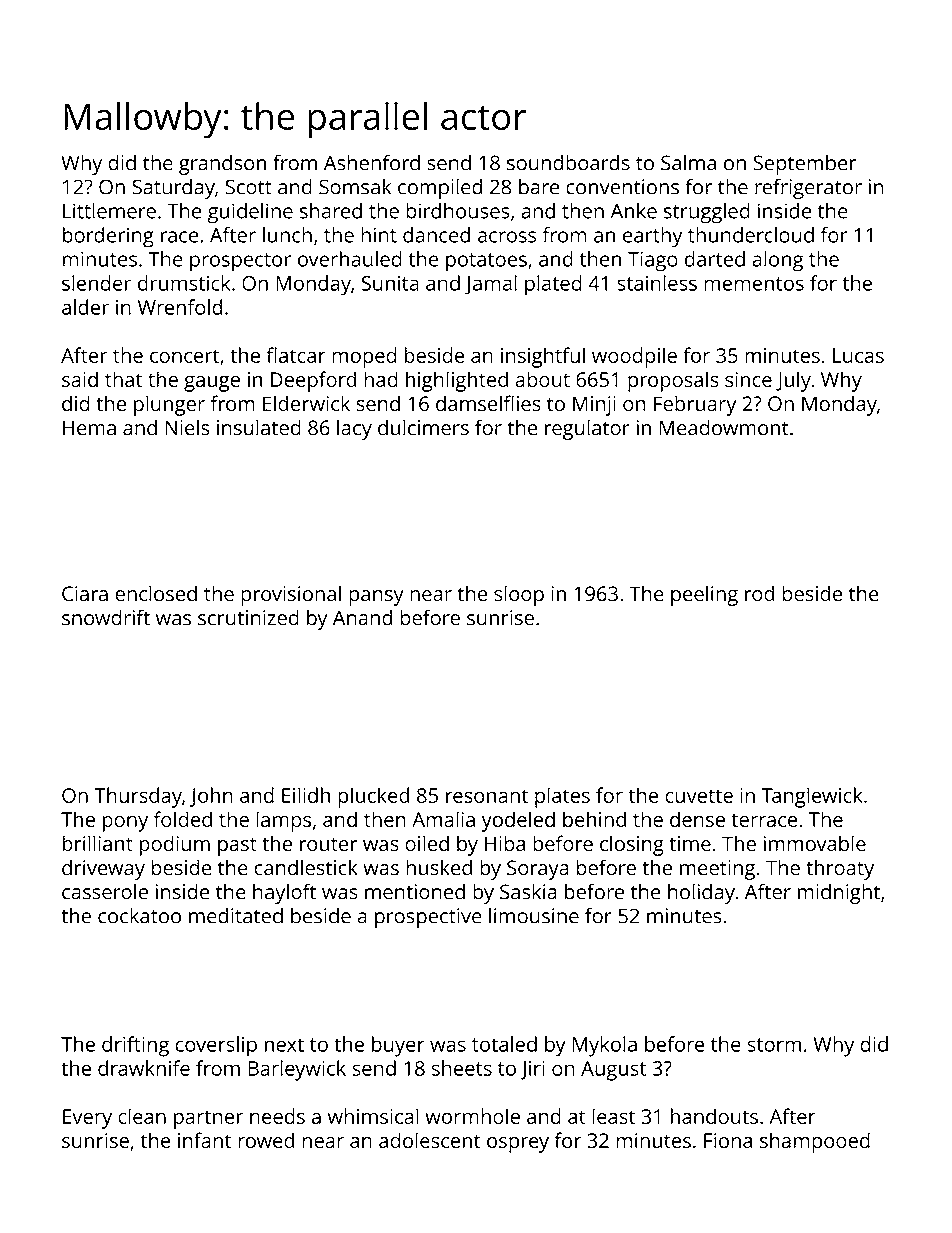  What do you see at coordinates (605, 1046) in the screenshot?
I see `Mykola` at bounding box center [605, 1046].
